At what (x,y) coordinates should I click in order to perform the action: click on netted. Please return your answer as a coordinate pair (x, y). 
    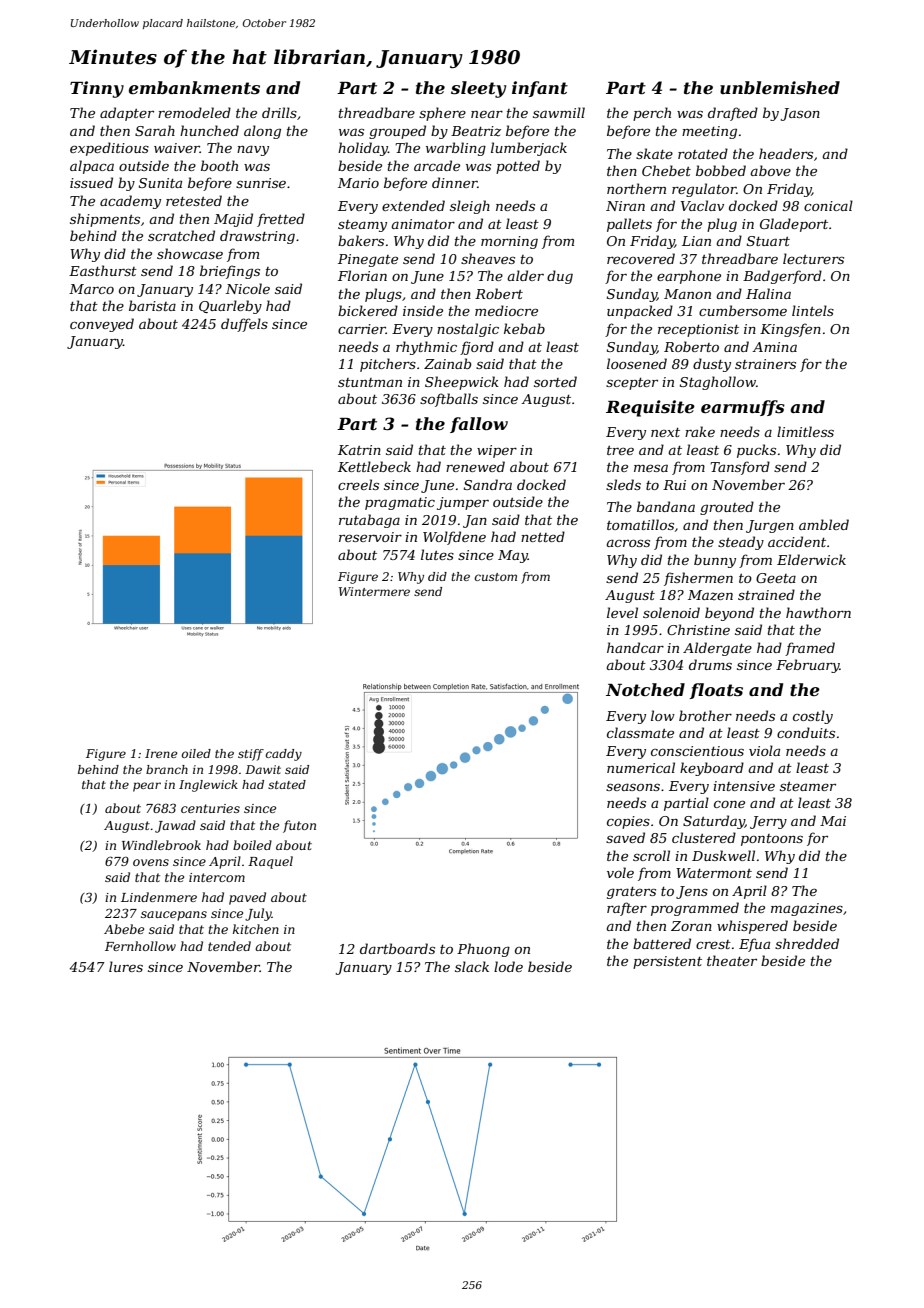
    Looking at the image, I should click on (543, 536).
